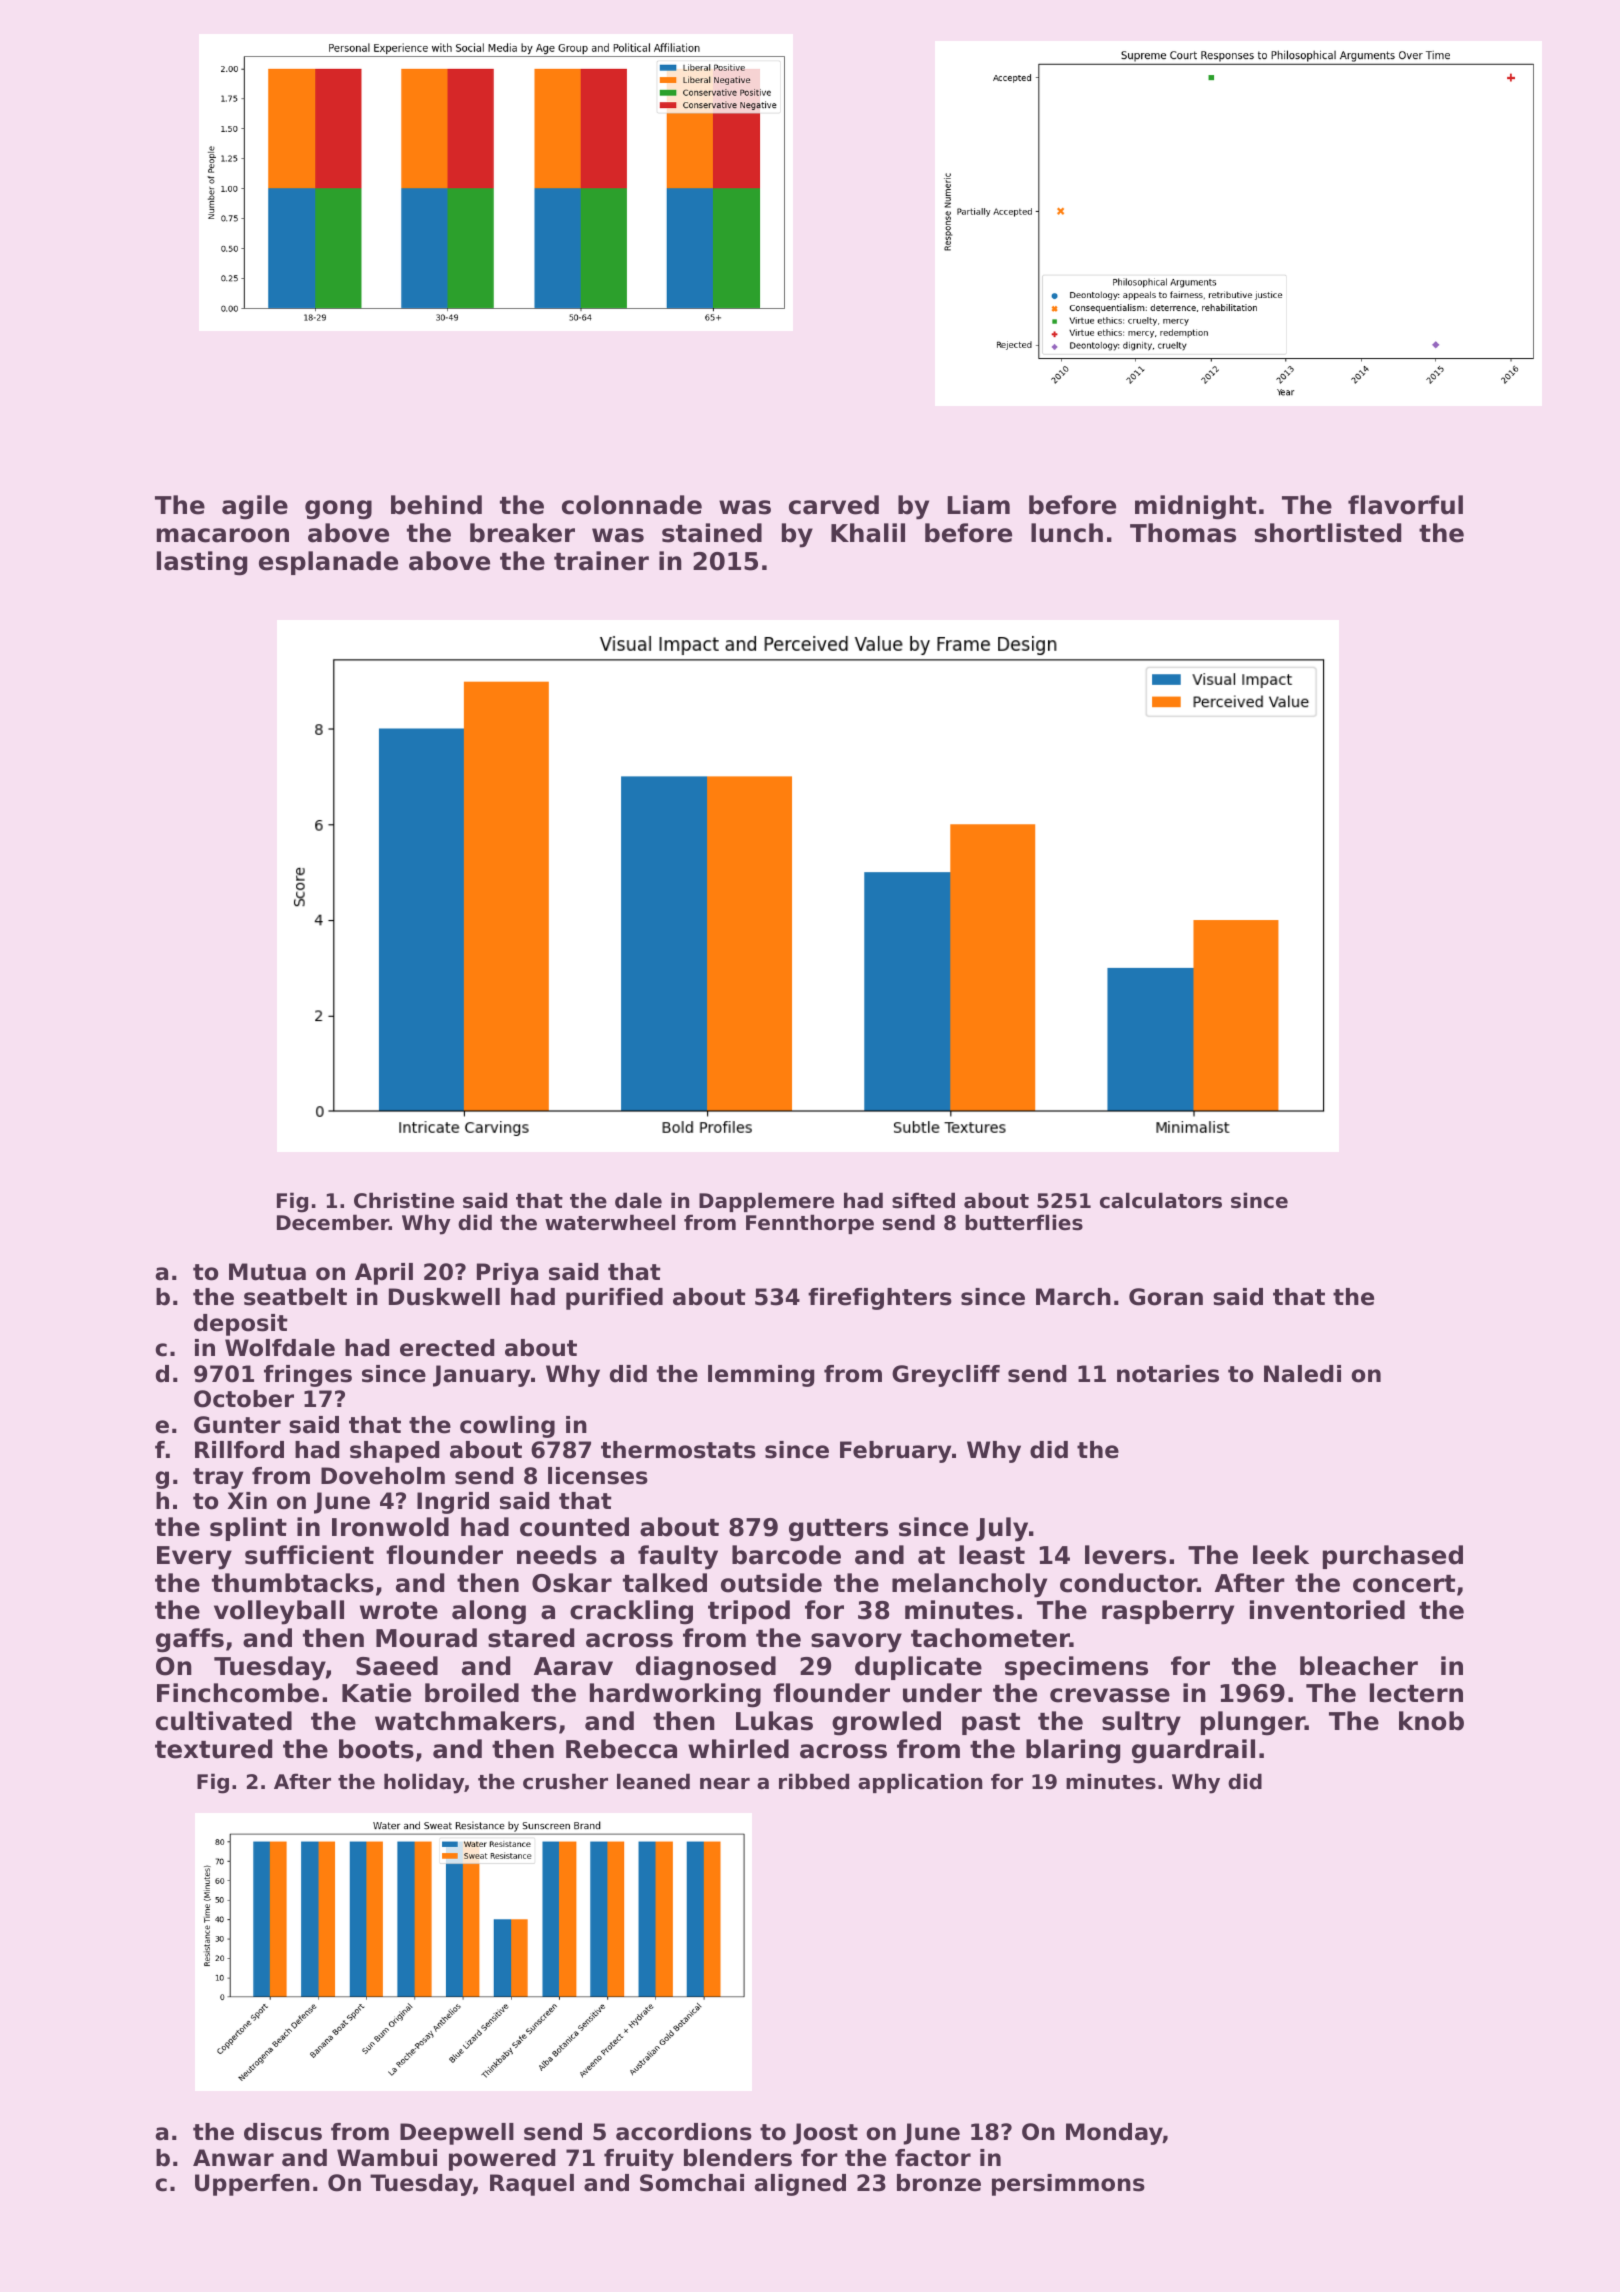 Image resolution: width=1620 pixels, height=2292 pixels. I want to click on Christine, so click(404, 1200).
